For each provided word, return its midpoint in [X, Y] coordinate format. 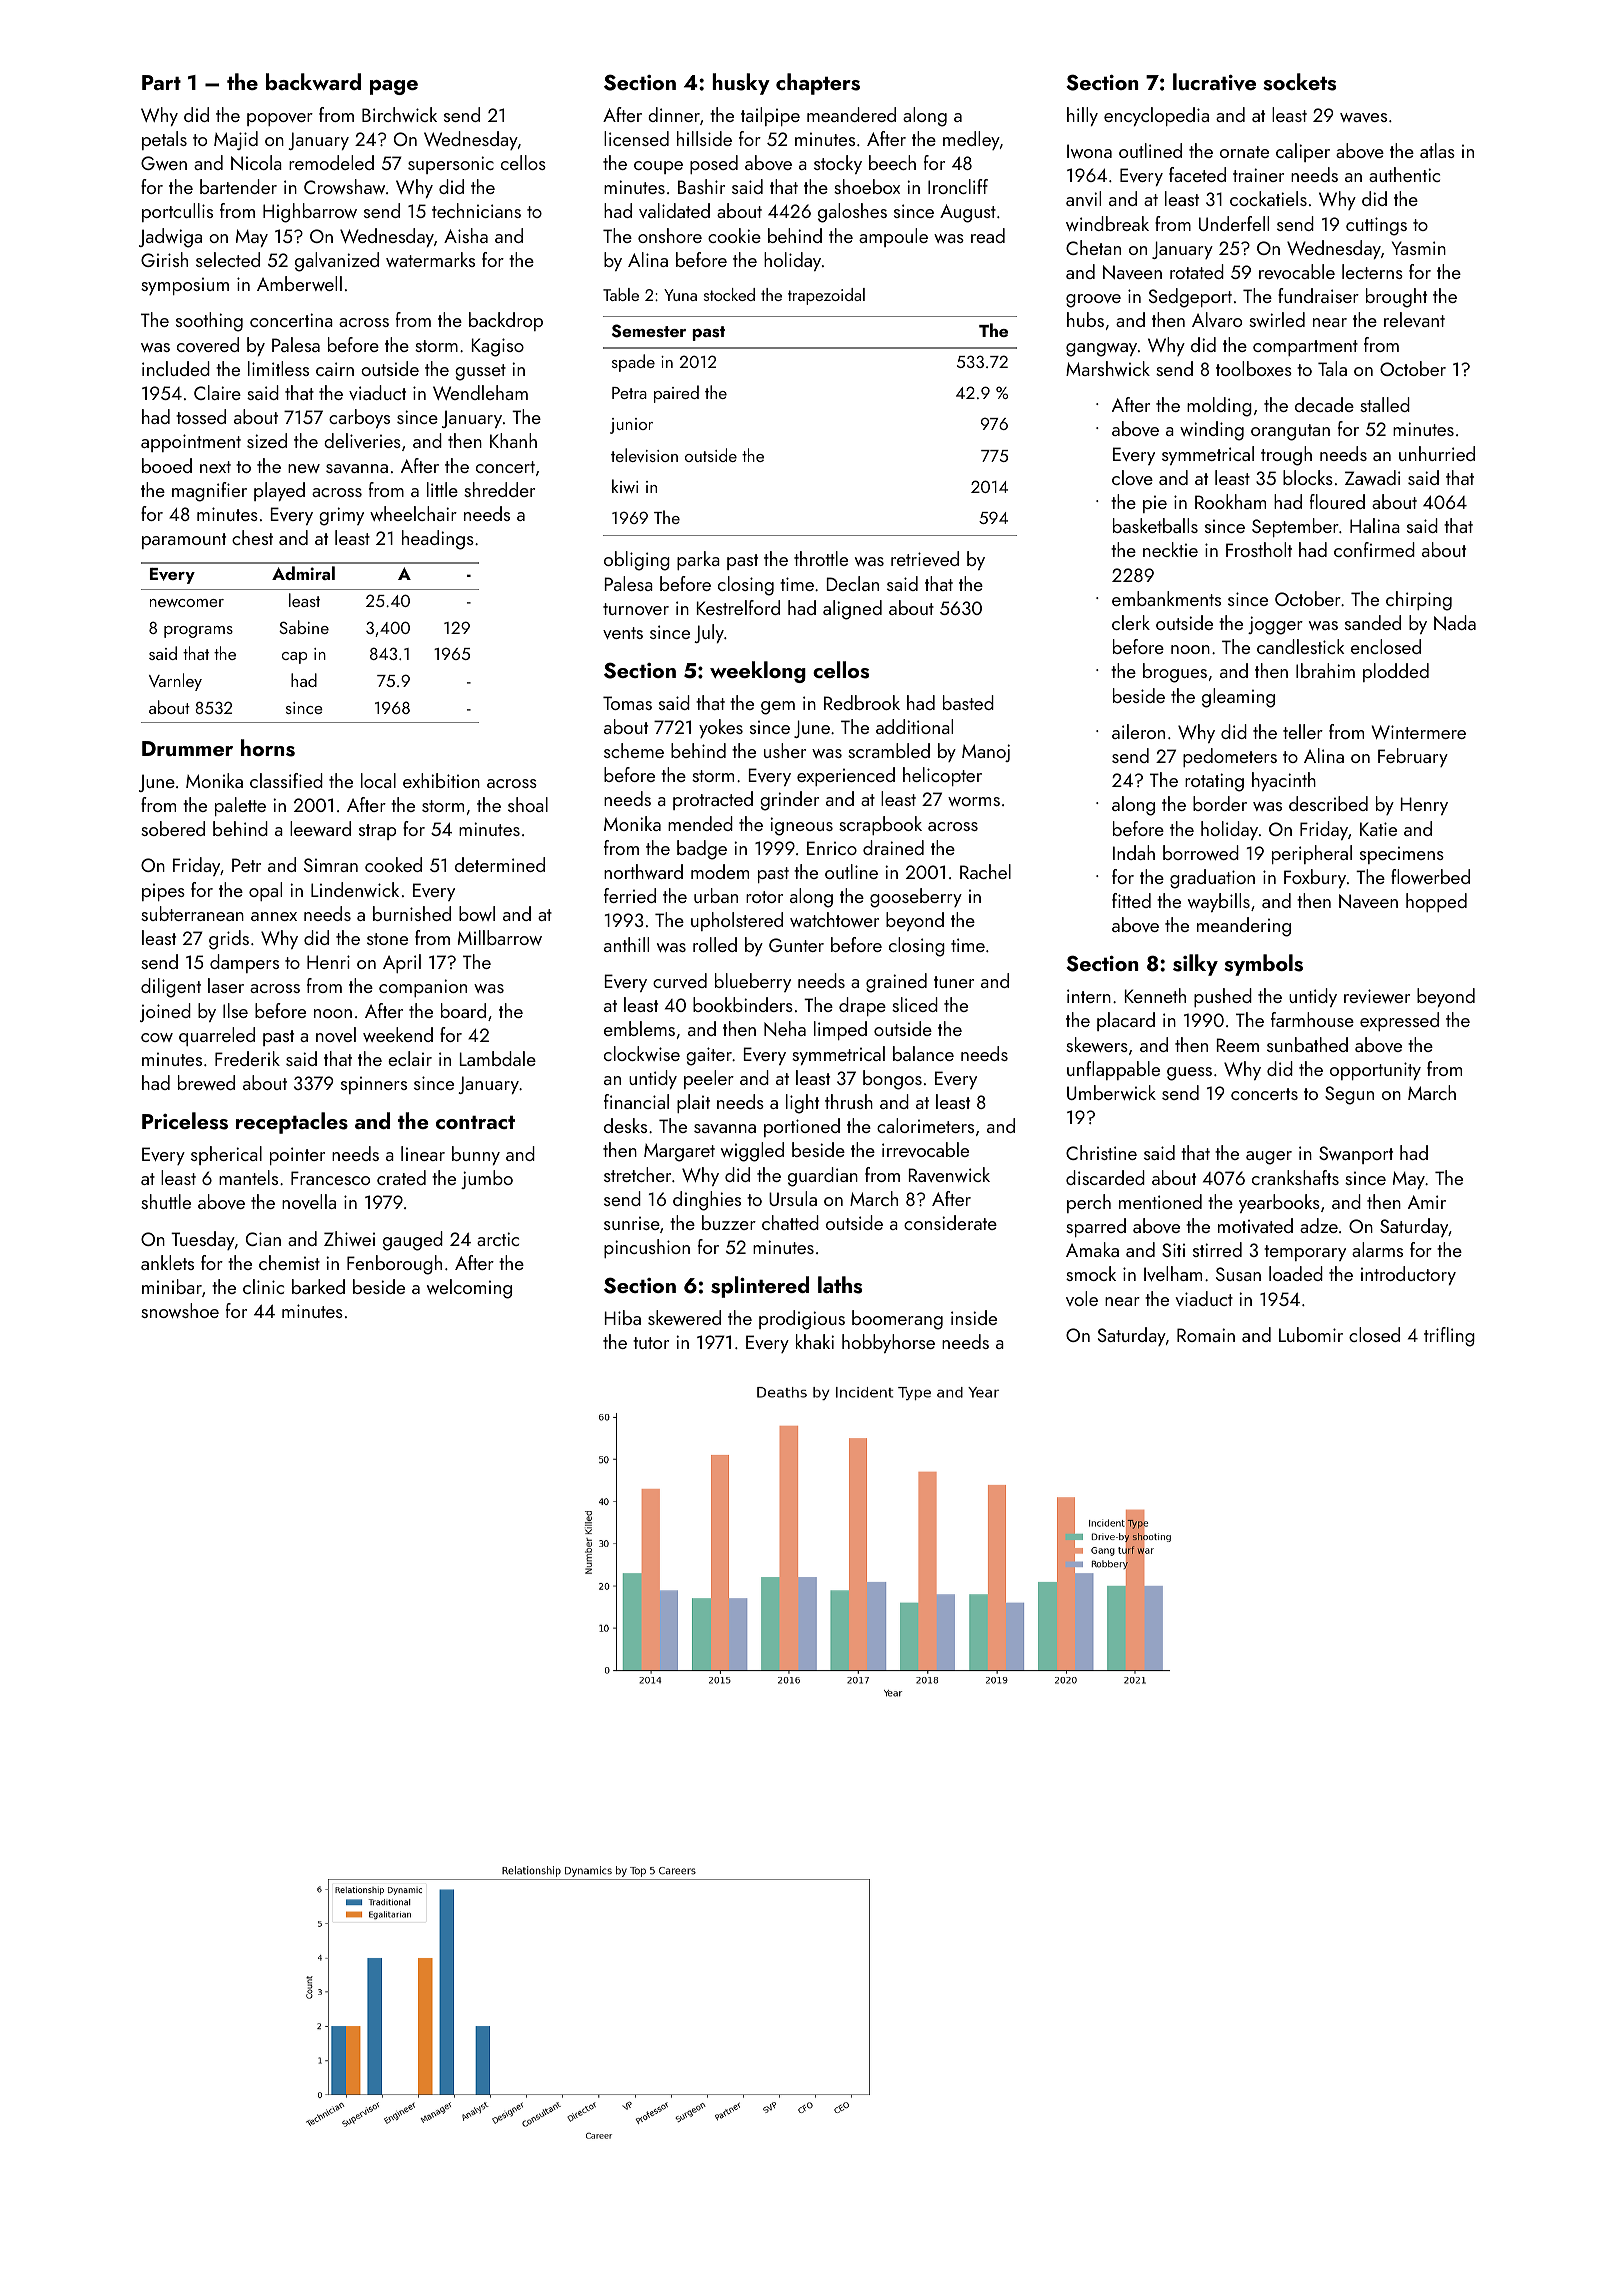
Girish [164, 259]
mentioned [1160, 1201]
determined [500, 864]
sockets [1299, 82]
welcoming [469, 1289]
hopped [1436, 902]
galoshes [852, 213]
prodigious [802, 1320]
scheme [634, 750]
